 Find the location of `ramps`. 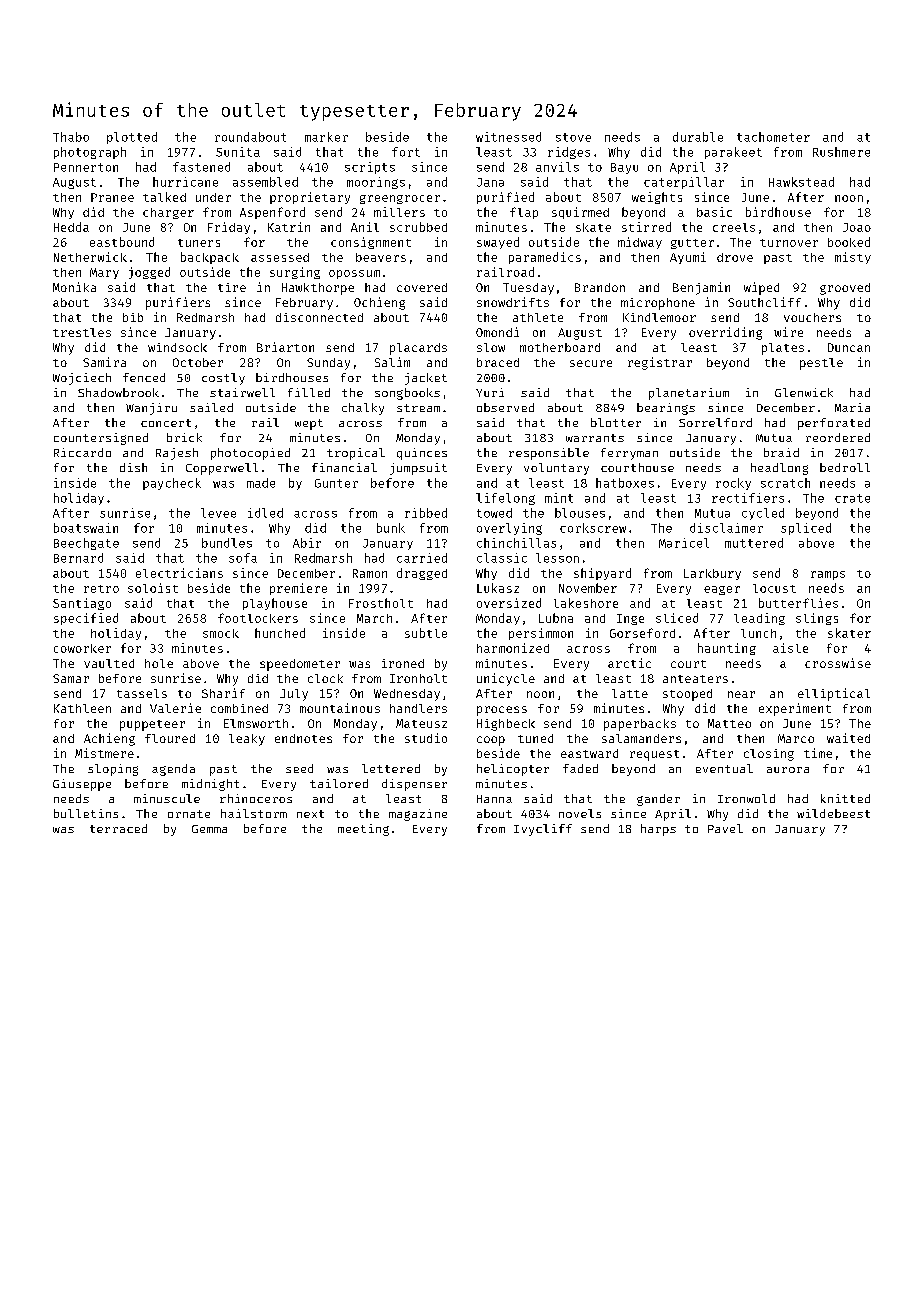

ramps is located at coordinates (828, 575).
